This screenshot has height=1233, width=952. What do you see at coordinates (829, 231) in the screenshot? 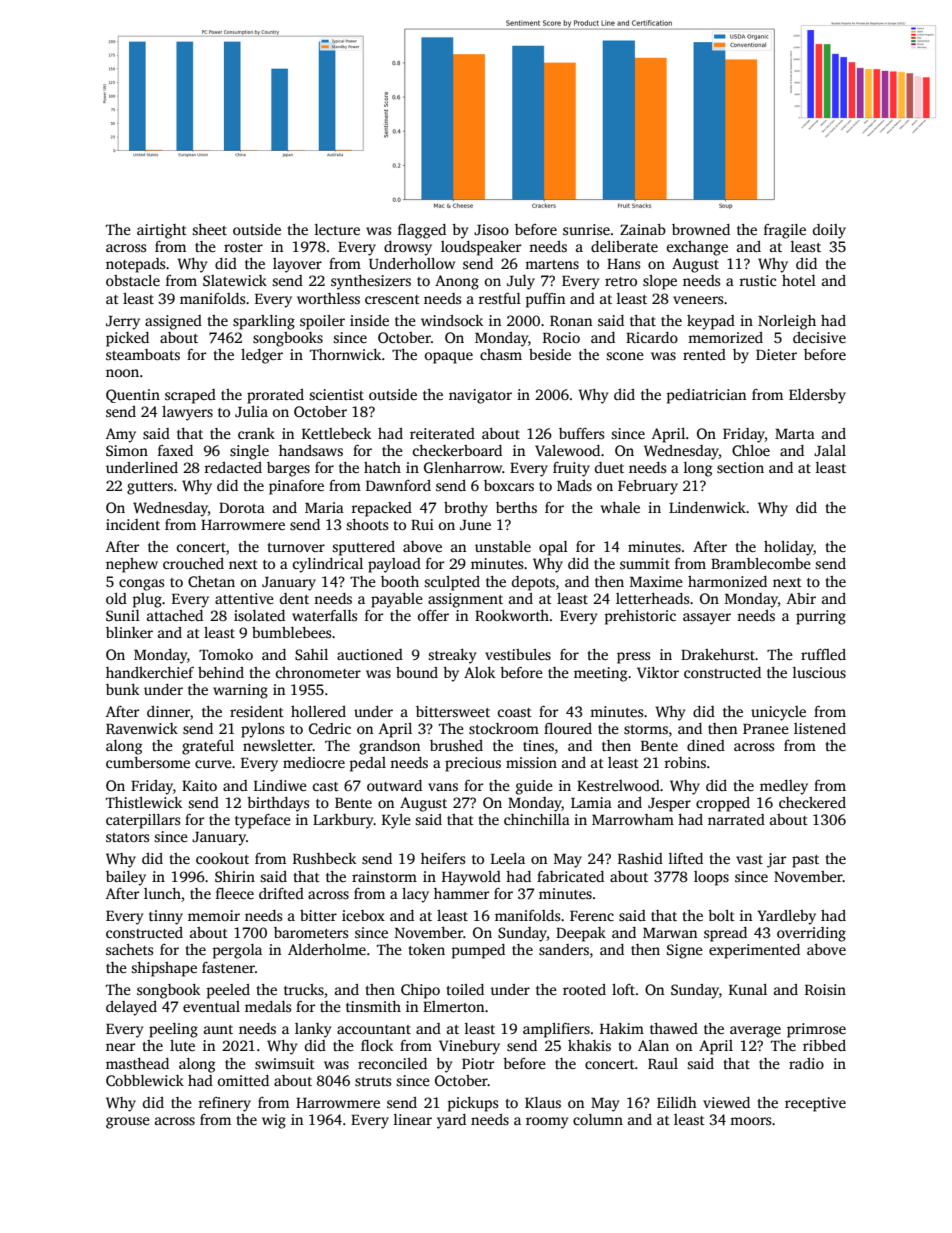
I see `doily` at bounding box center [829, 231].
